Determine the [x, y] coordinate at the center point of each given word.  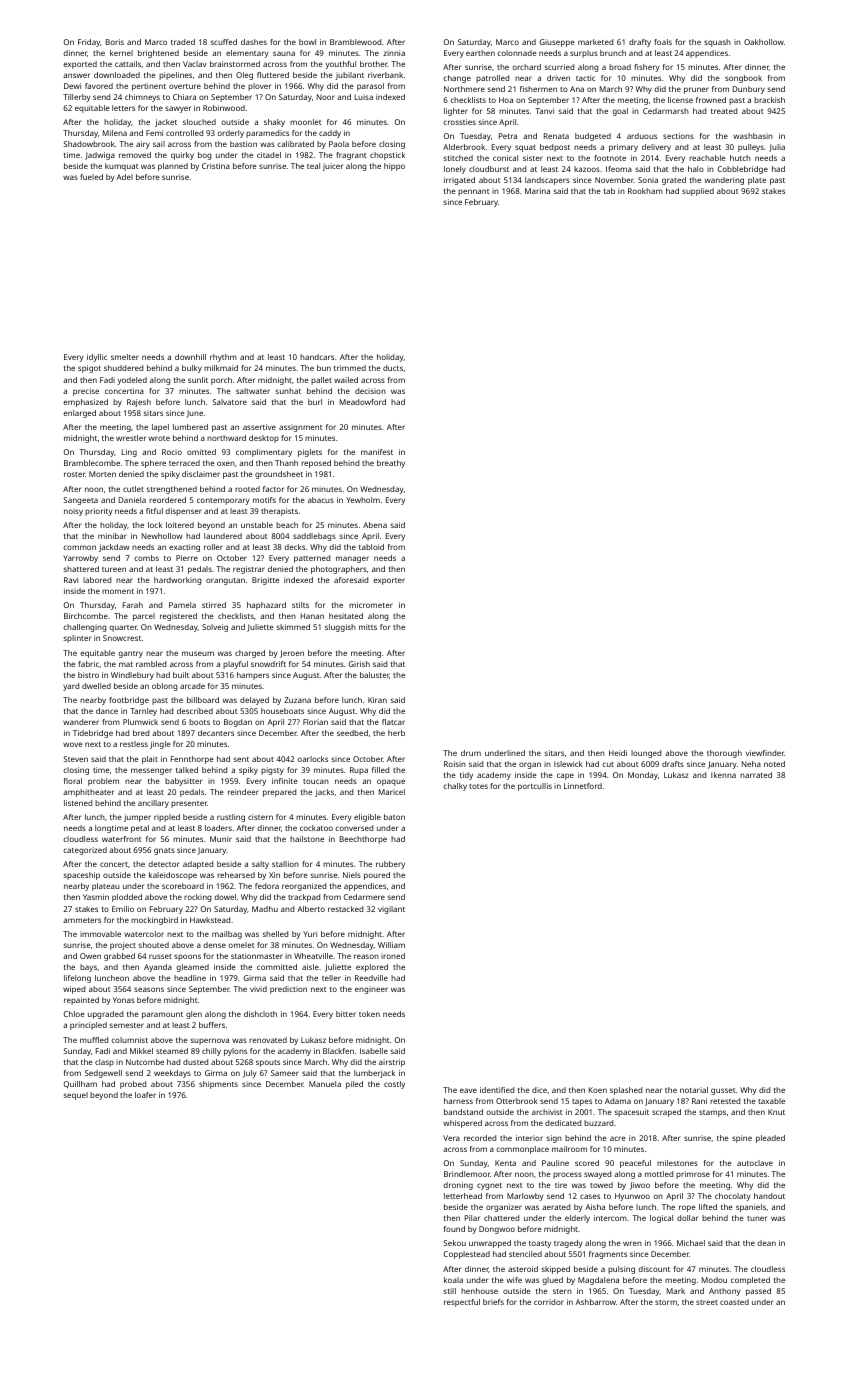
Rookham [645, 191]
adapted [198, 865]
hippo [394, 167]
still [450, 1291]
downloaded [117, 75]
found [454, 1229]
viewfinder [765, 753]
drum [471, 753]
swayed [597, 1175]
